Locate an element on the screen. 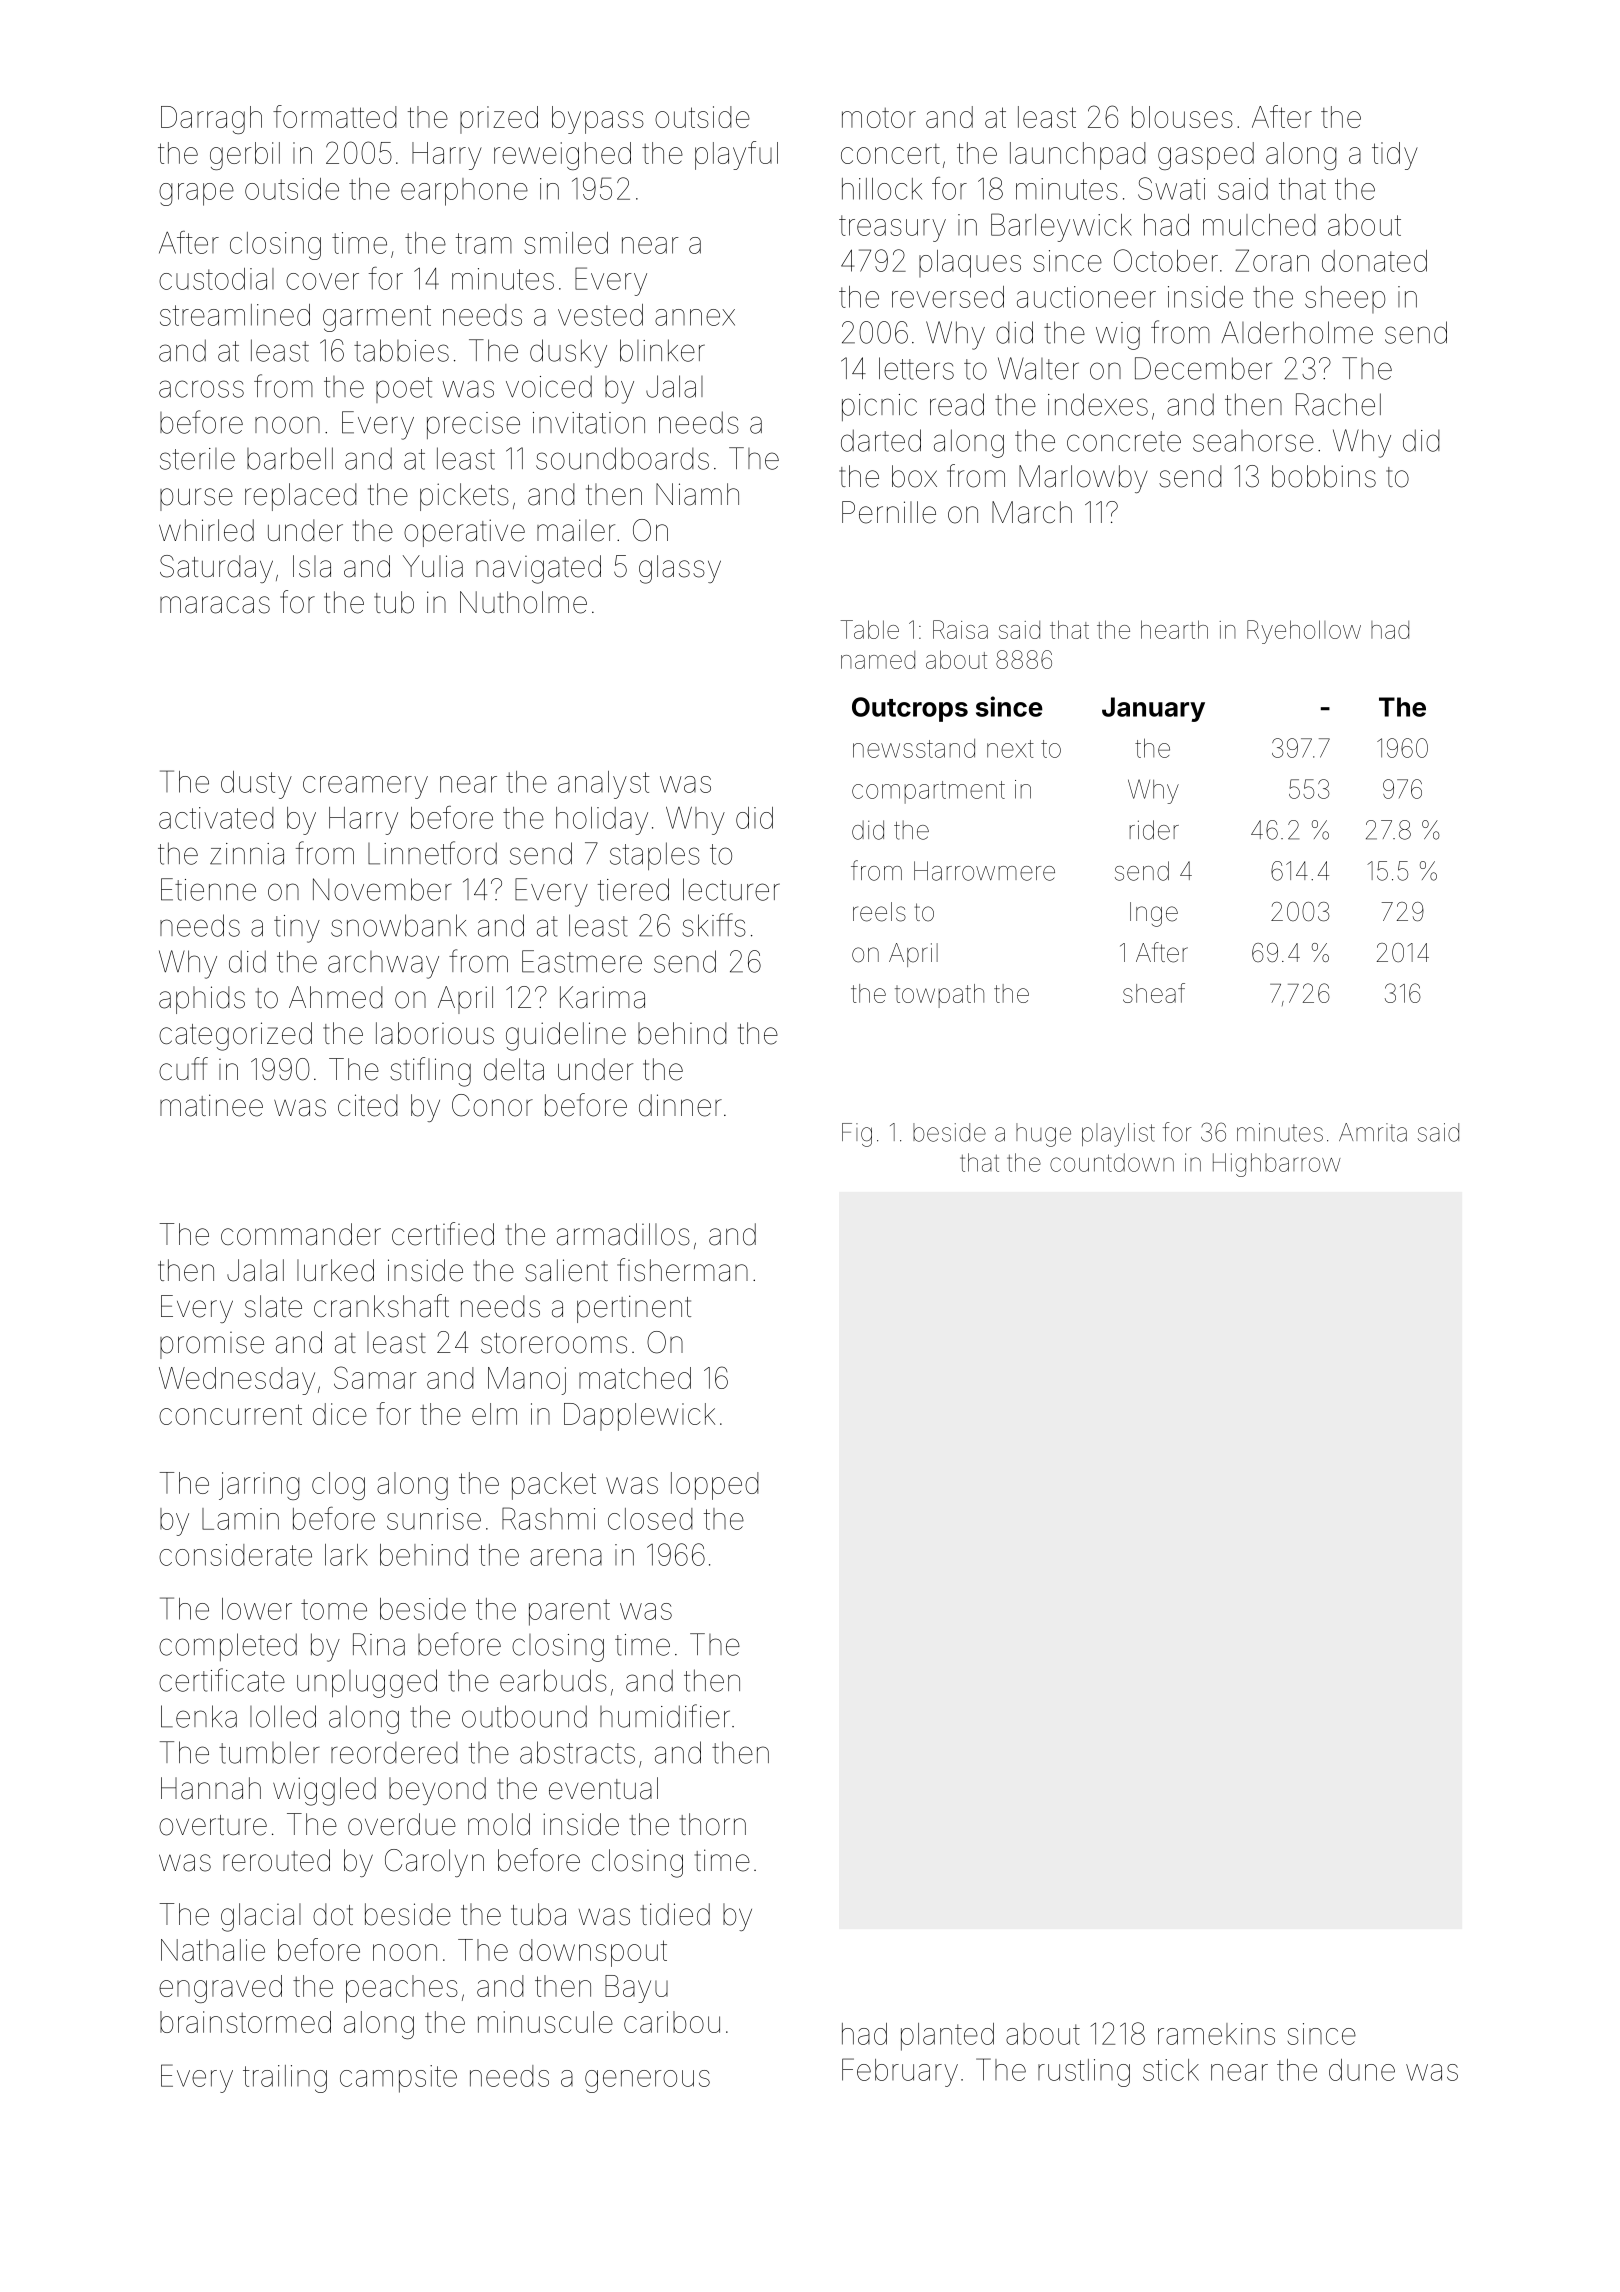  motor is located at coordinates (879, 118).
